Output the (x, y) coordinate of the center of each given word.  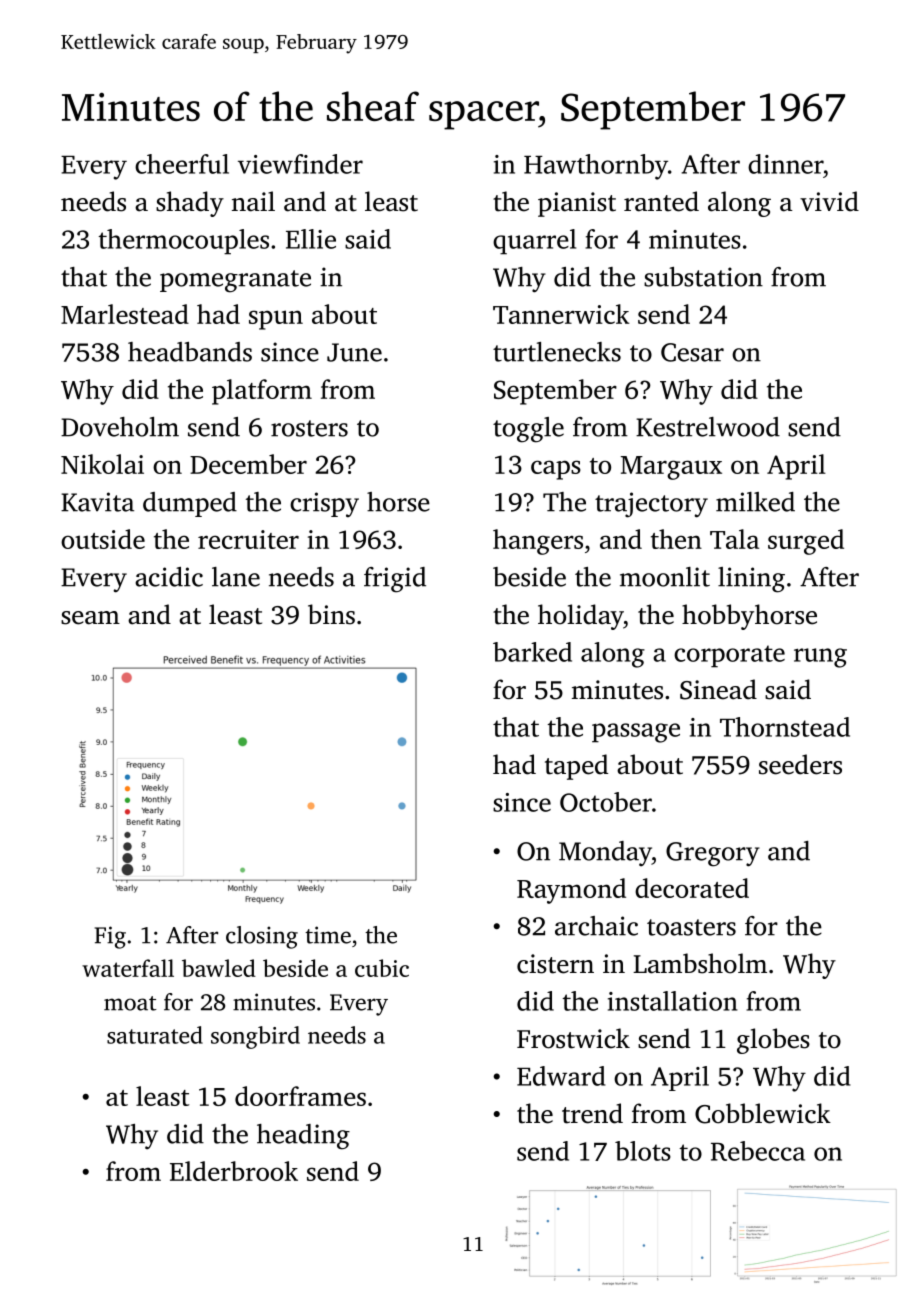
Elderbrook (234, 1171)
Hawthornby (596, 167)
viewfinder (300, 164)
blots (643, 1151)
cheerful (182, 164)
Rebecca (758, 1151)
